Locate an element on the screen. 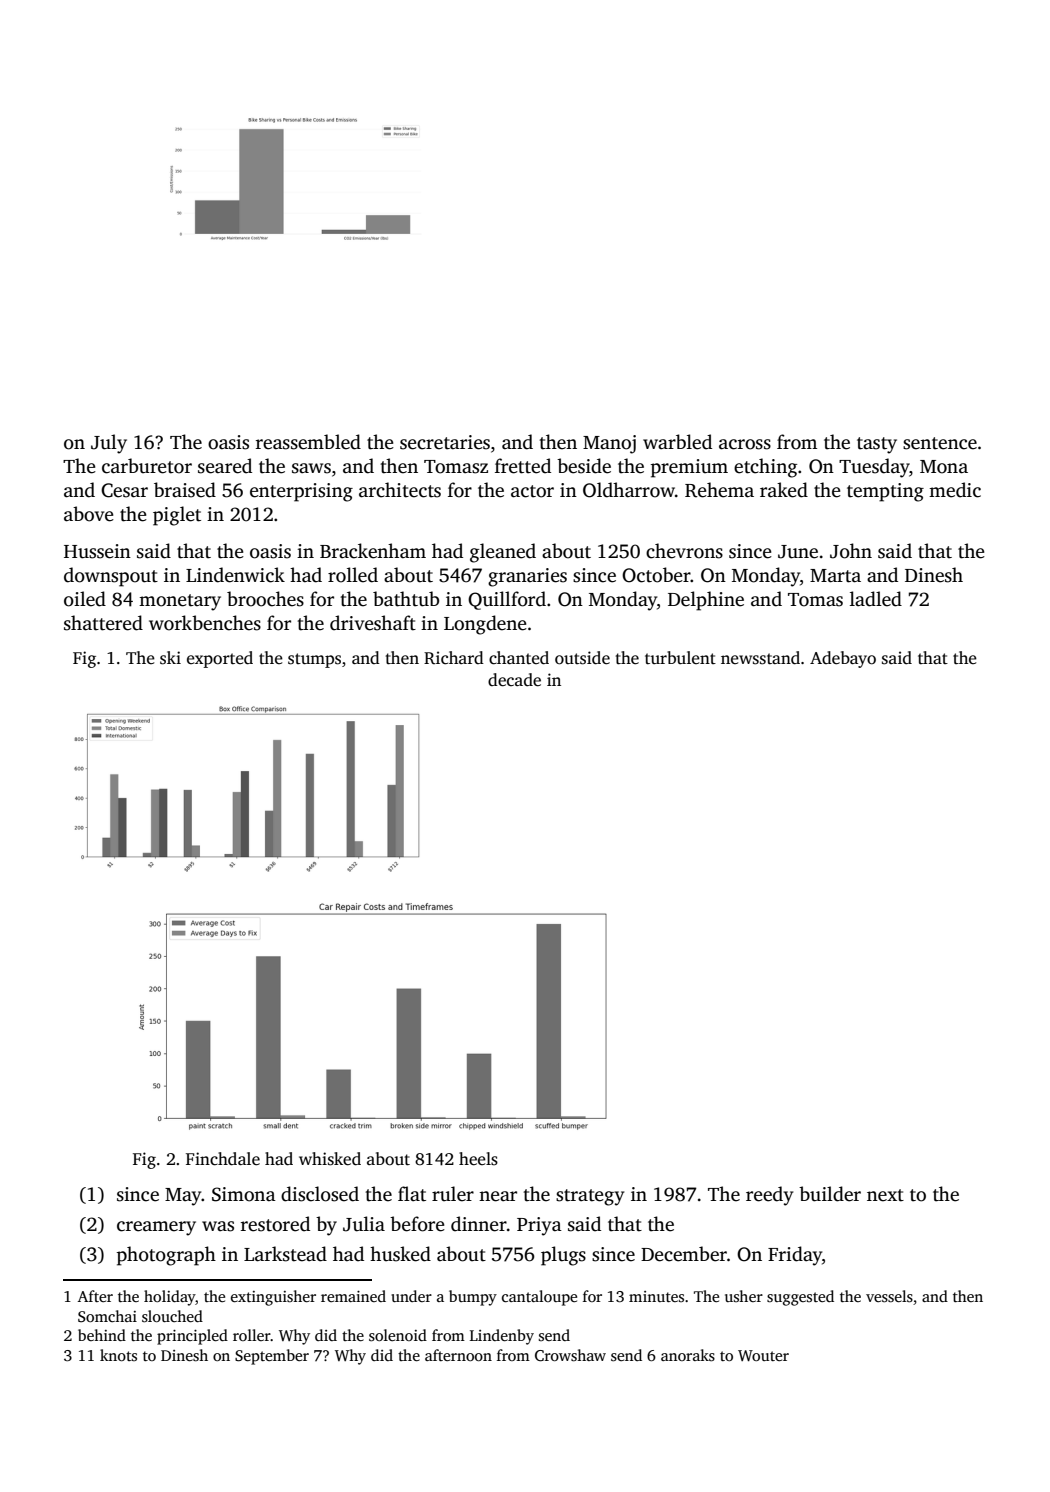 The image size is (1050, 1492). Finchdale is located at coordinates (223, 1159).
